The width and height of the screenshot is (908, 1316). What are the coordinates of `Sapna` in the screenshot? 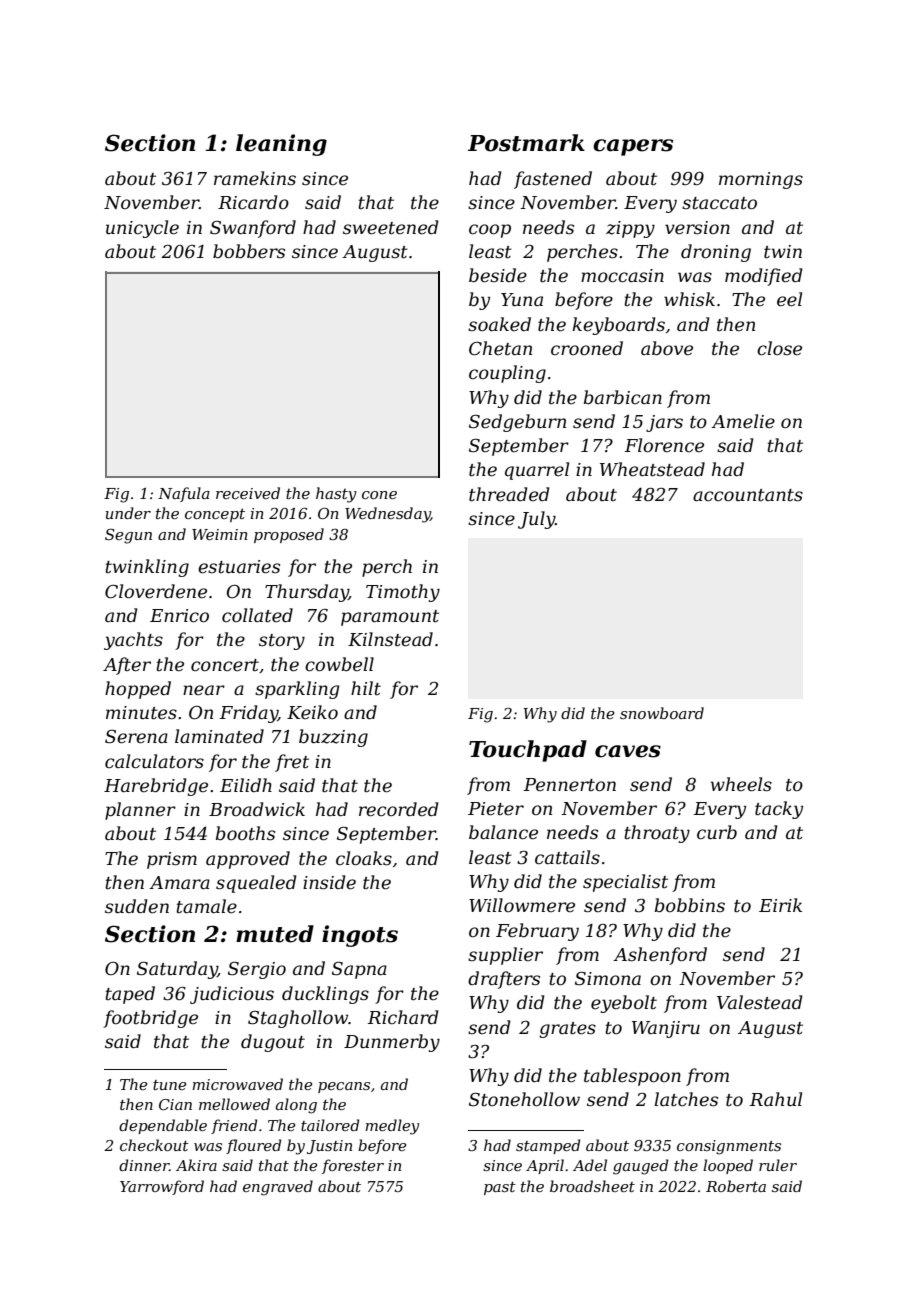 It's located at (359, 970).
